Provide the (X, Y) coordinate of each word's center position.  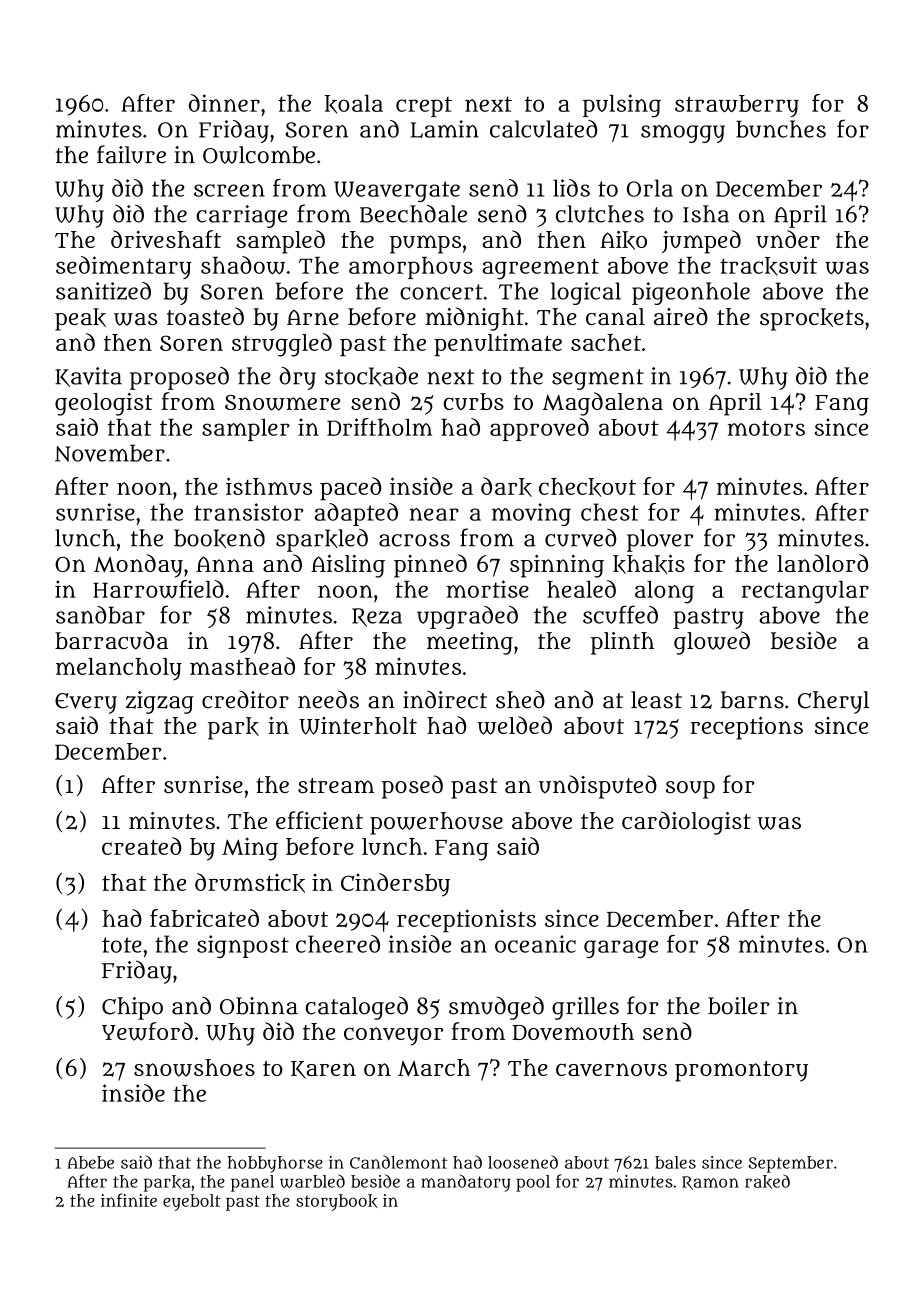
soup (690, 790)
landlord (822, 563)
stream (336, 785)
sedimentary (124, 267)
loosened (523, 1162)
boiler (739, 1006)
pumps (425, 244)
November (110, 453)
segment (598, 379)
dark (506, 487)
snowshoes (194, 1068)
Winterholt (358, 726)
